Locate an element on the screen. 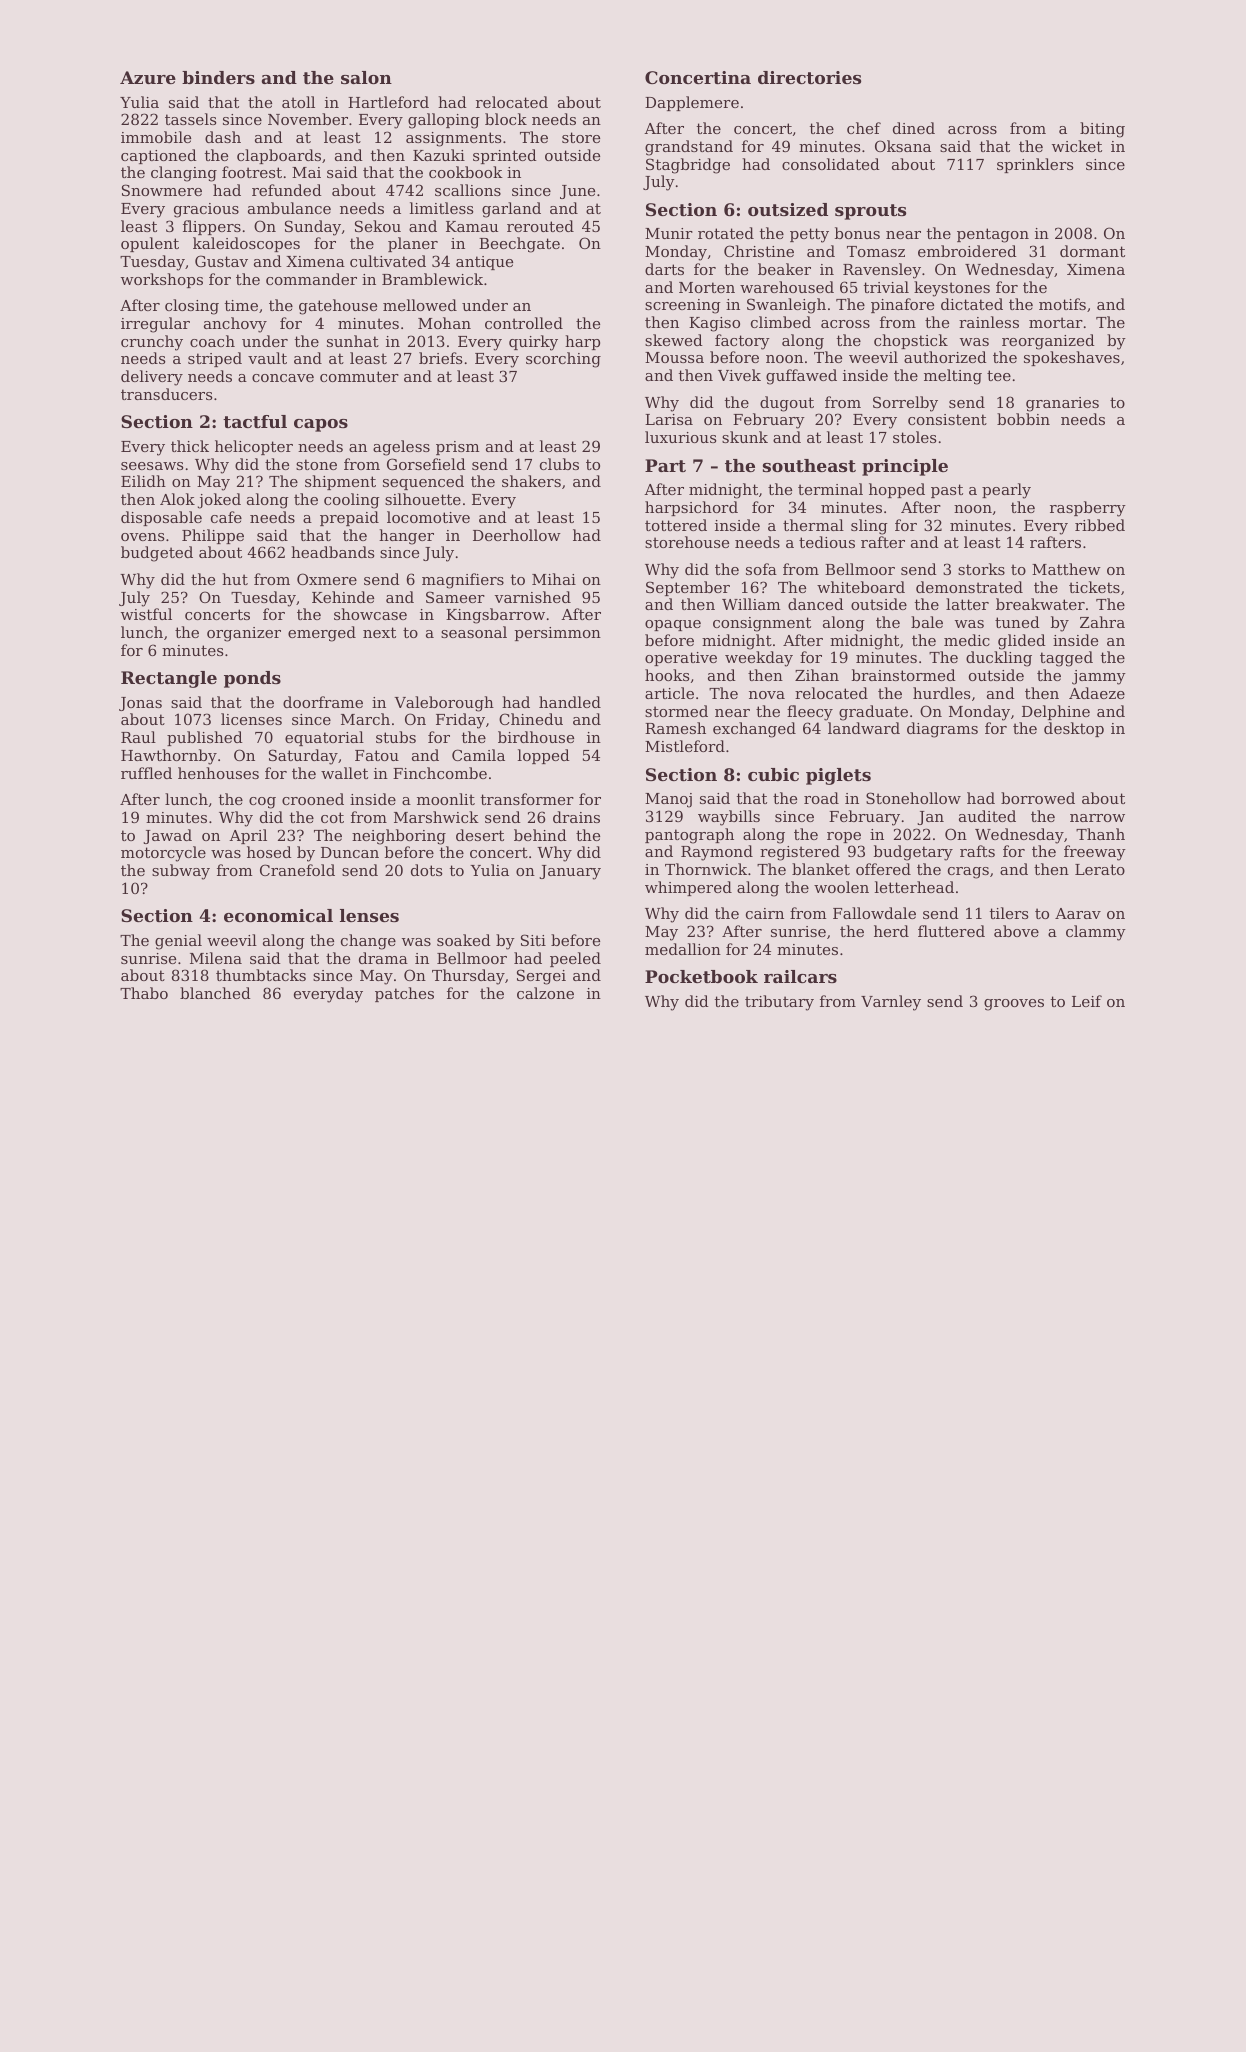  Matthew is located at coordinates (1066, 569).
